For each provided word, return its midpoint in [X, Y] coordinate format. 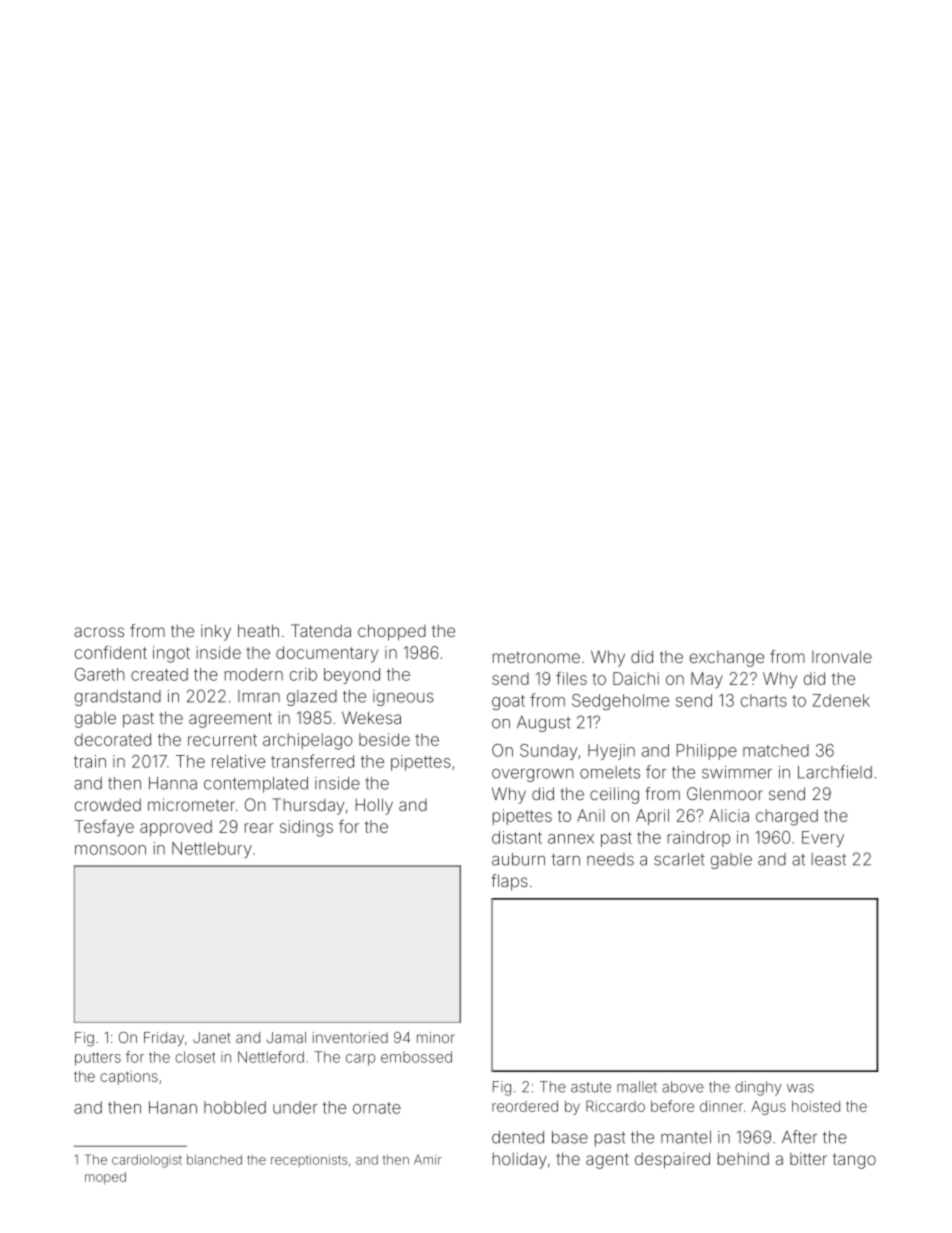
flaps [510, 882]
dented [518, 1137]
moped [105, 1178]
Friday [164, 1039]
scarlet [679, 859]
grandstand [118, 698]
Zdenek [841, 700]
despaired [672, 1160]
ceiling [614, 795]
